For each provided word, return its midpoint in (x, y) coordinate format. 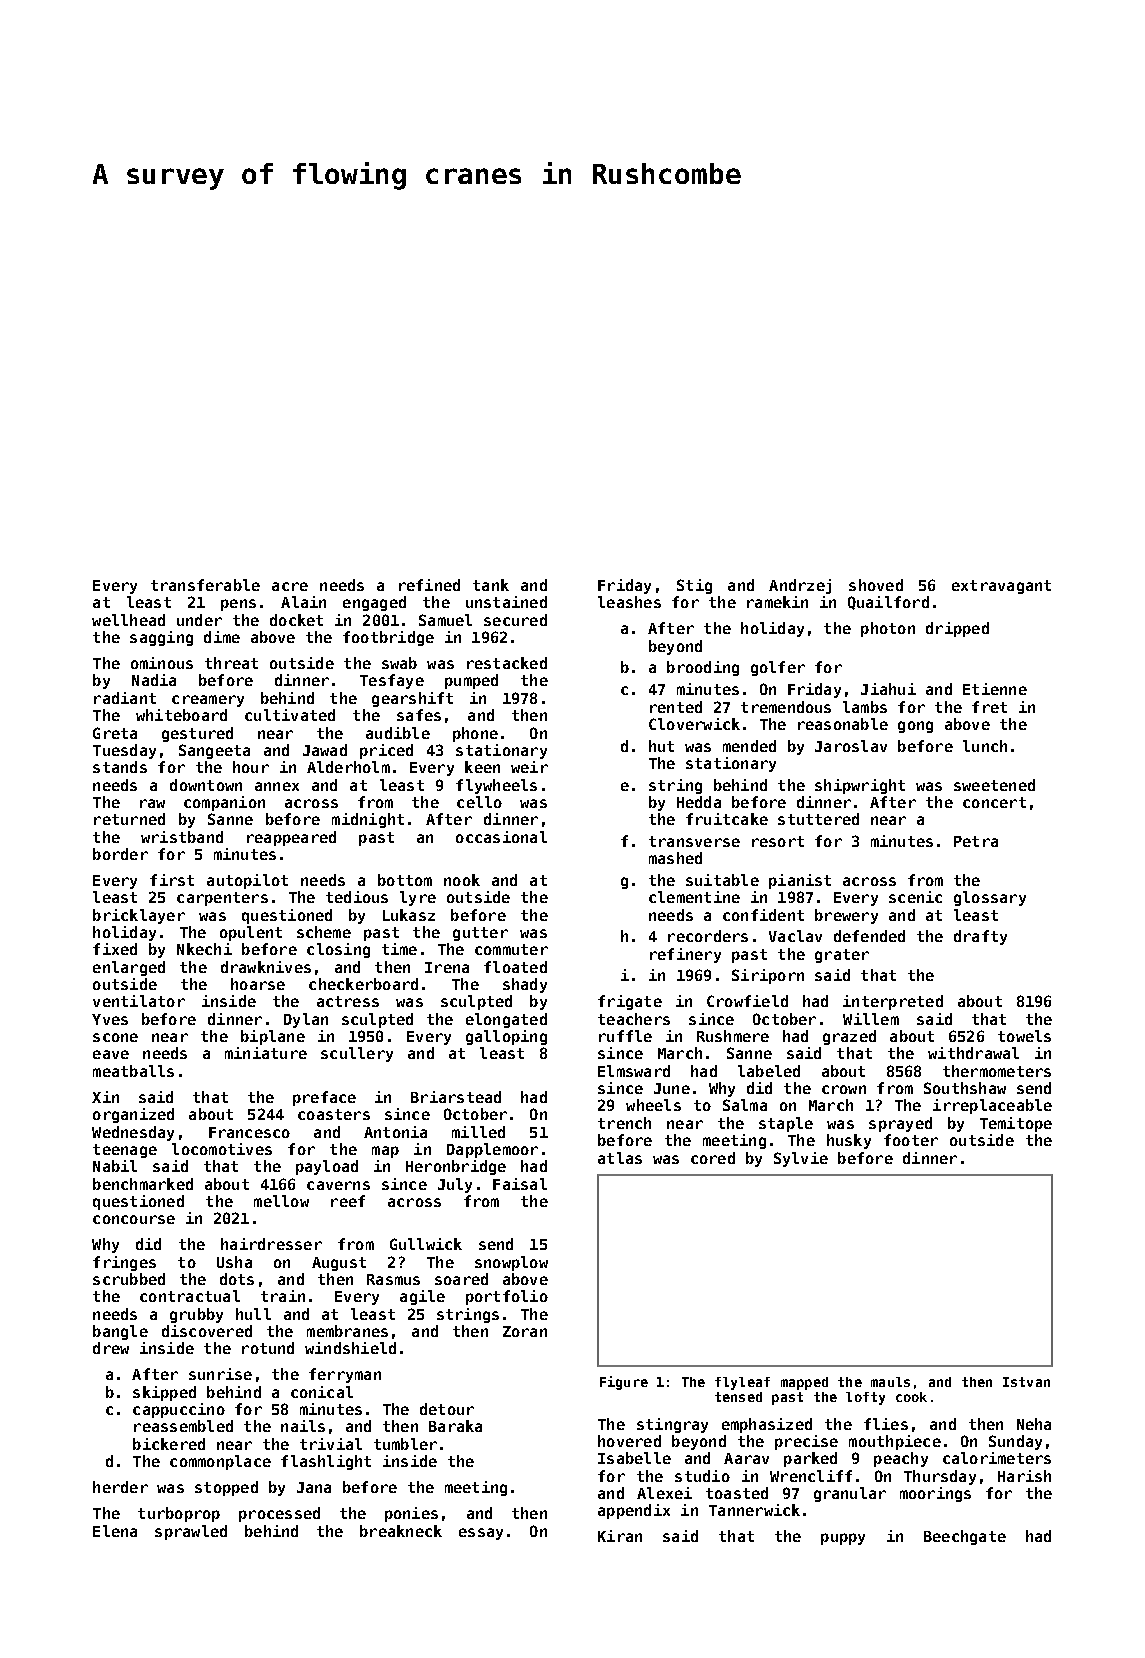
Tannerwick (754, 1510)
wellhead (128, 620)
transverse (694, 841)
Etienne (995, 689)
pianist (800, 881)
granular (850, 1494)
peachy (901, 1459)
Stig (694, 586)
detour (447, 1409)
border (120, 854)
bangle (120, 1332)
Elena (115, 1531)
